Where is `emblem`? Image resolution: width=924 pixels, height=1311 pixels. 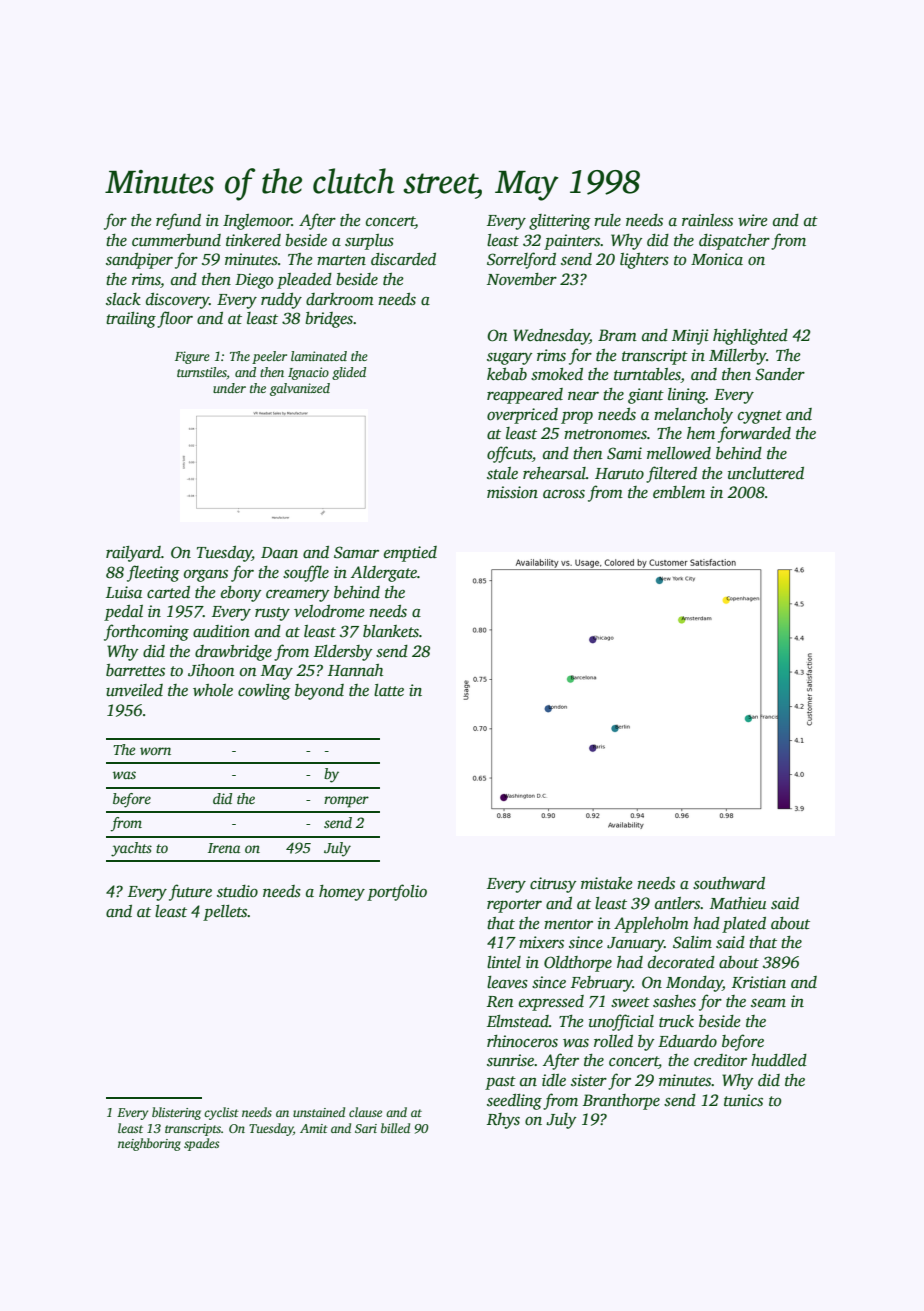
emblem is located at coordinates (679, 492).
